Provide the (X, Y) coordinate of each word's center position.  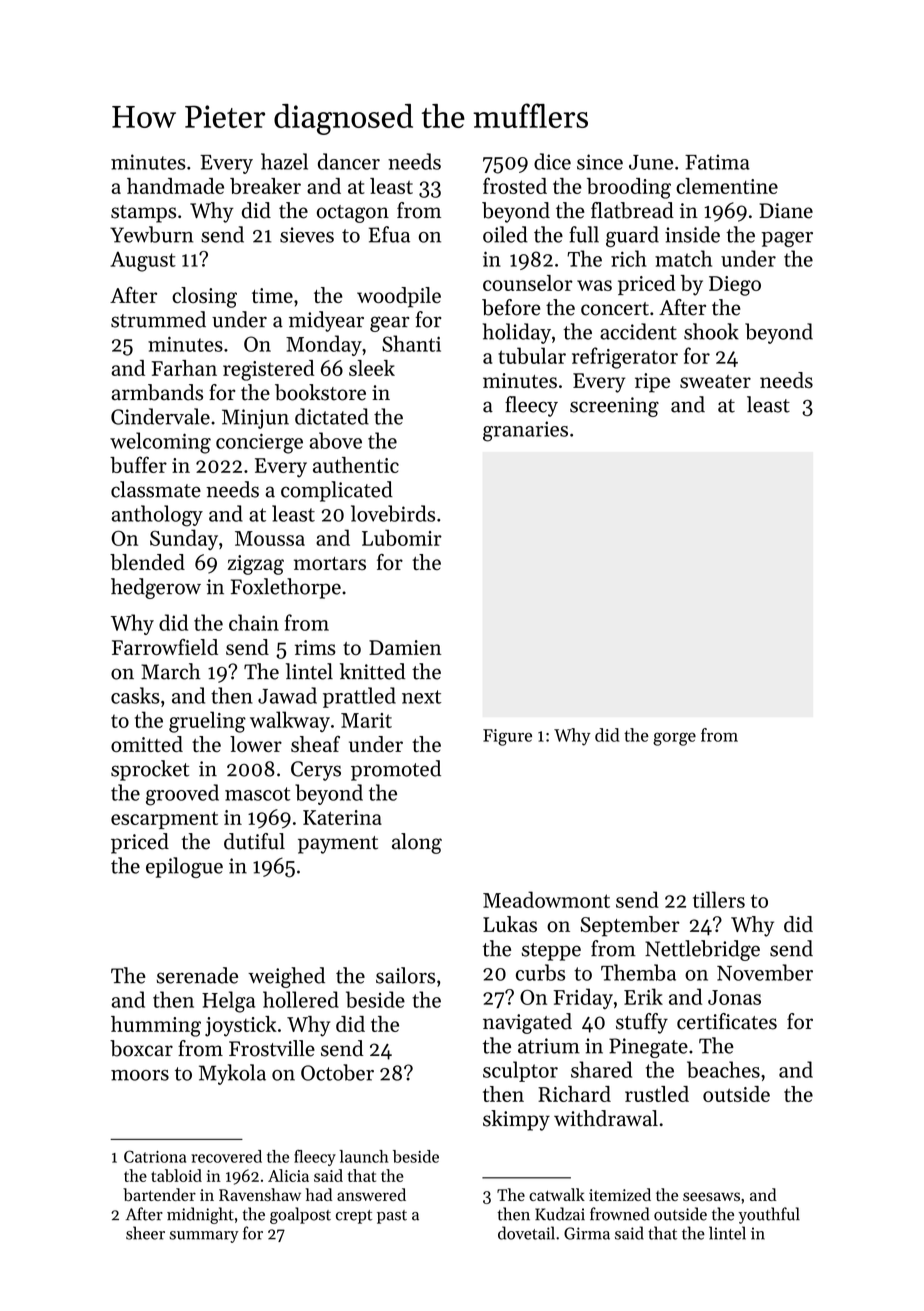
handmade (175, 186)
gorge (674, 739)
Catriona (155, 1156)
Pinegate (648, 1048)
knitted (372, 671)
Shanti (411, 343)
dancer (349, 161)
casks (135, 695)
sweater (715, 381)
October (337, 1072)
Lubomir (402, 537)
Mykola (232, 1074)
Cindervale (160, 416)
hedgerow (156, 588)
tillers (719, 899)
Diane (786, 211)
